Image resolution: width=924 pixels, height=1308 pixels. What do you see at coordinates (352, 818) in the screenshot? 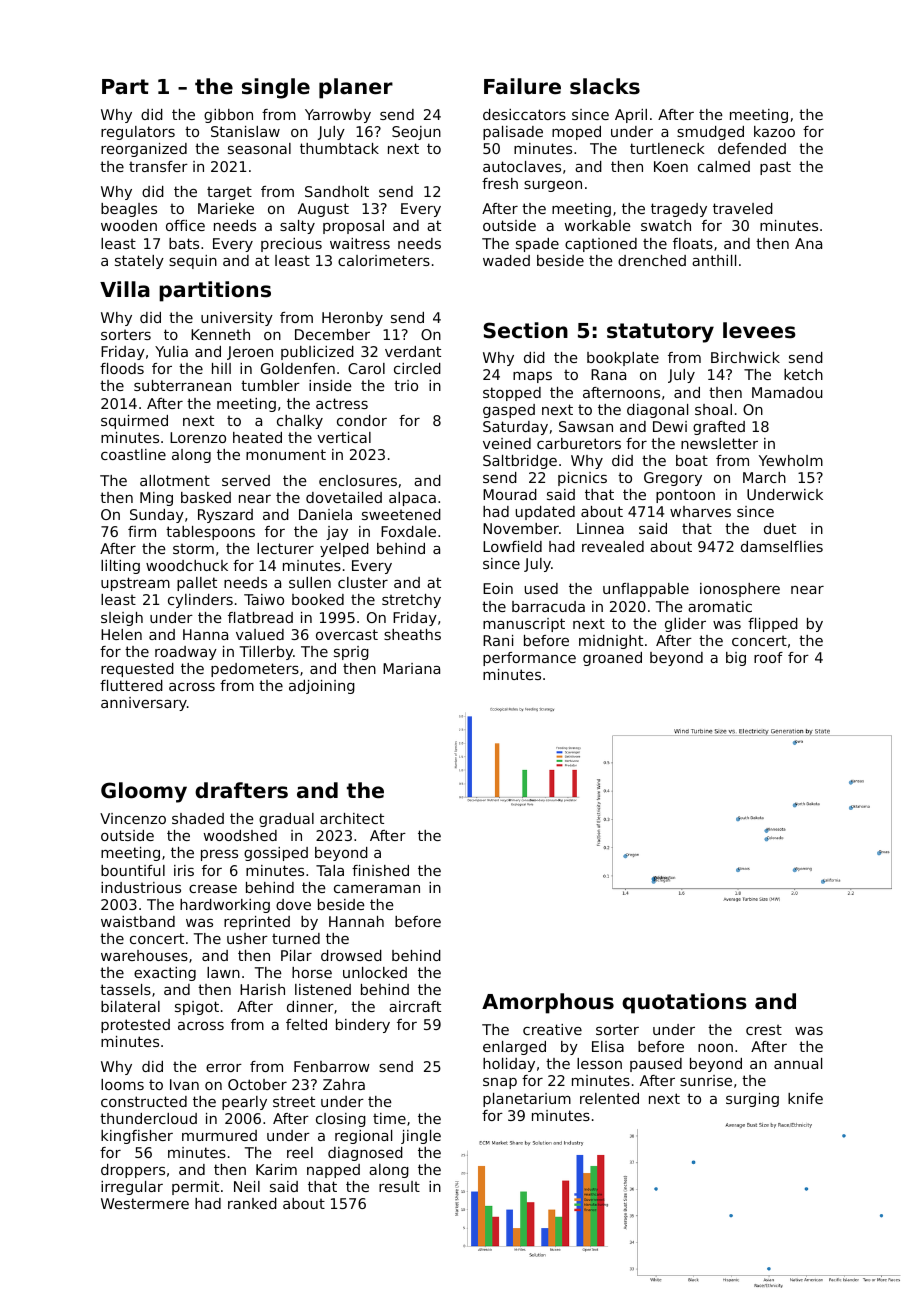
I see `architect` at bounding box center [352, 818].
